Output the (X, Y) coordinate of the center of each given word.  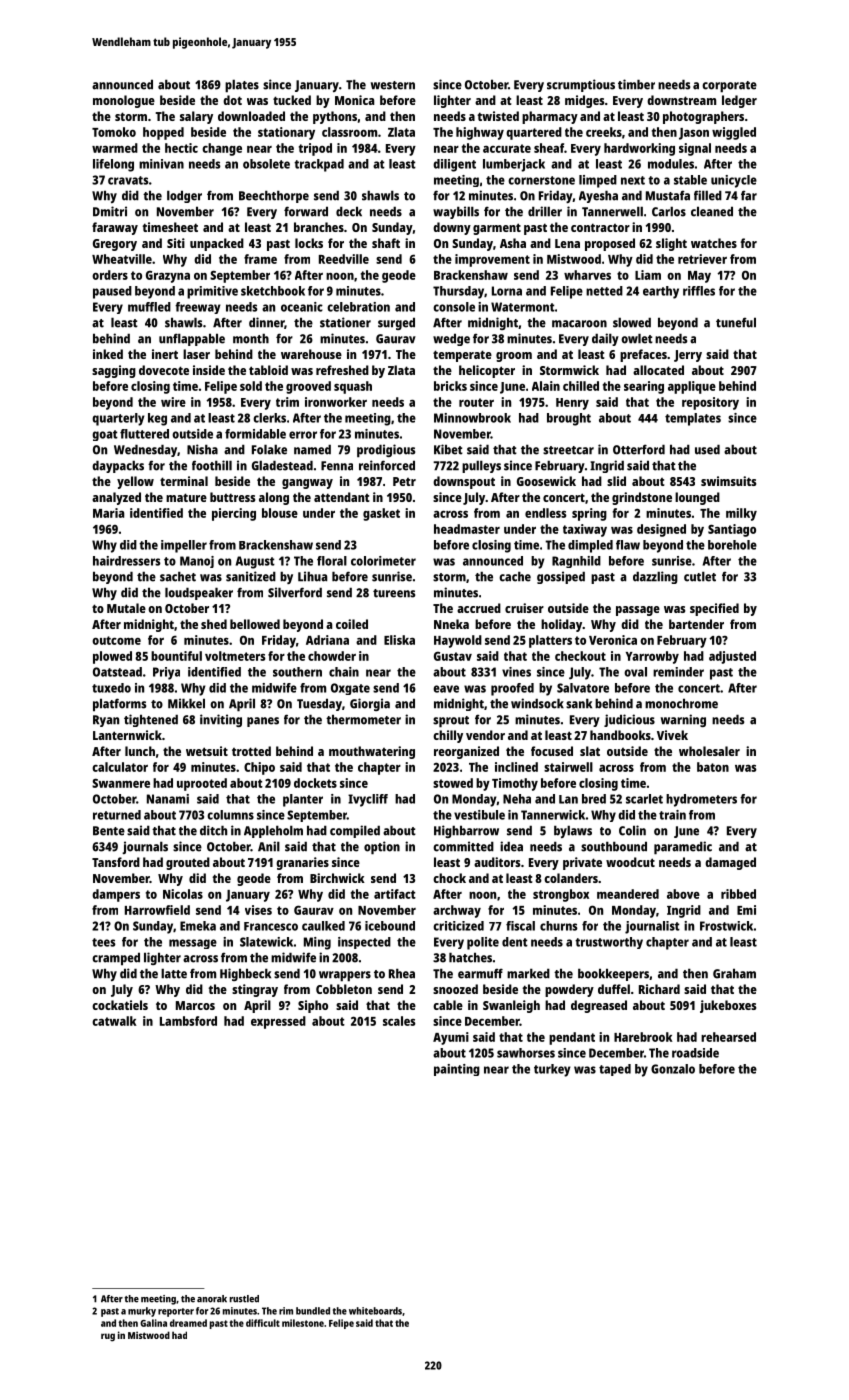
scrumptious (581, 85)
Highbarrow (466, 831)
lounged (697, 498)
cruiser (524, 608)
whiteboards (375, 1311)
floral (332, 561)
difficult (263, 1323)
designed (661, 530)
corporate (729, 87)
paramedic (683, 848)
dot (232, 100)
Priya (166, 673)
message (193, 944)
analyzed (116, 498)
